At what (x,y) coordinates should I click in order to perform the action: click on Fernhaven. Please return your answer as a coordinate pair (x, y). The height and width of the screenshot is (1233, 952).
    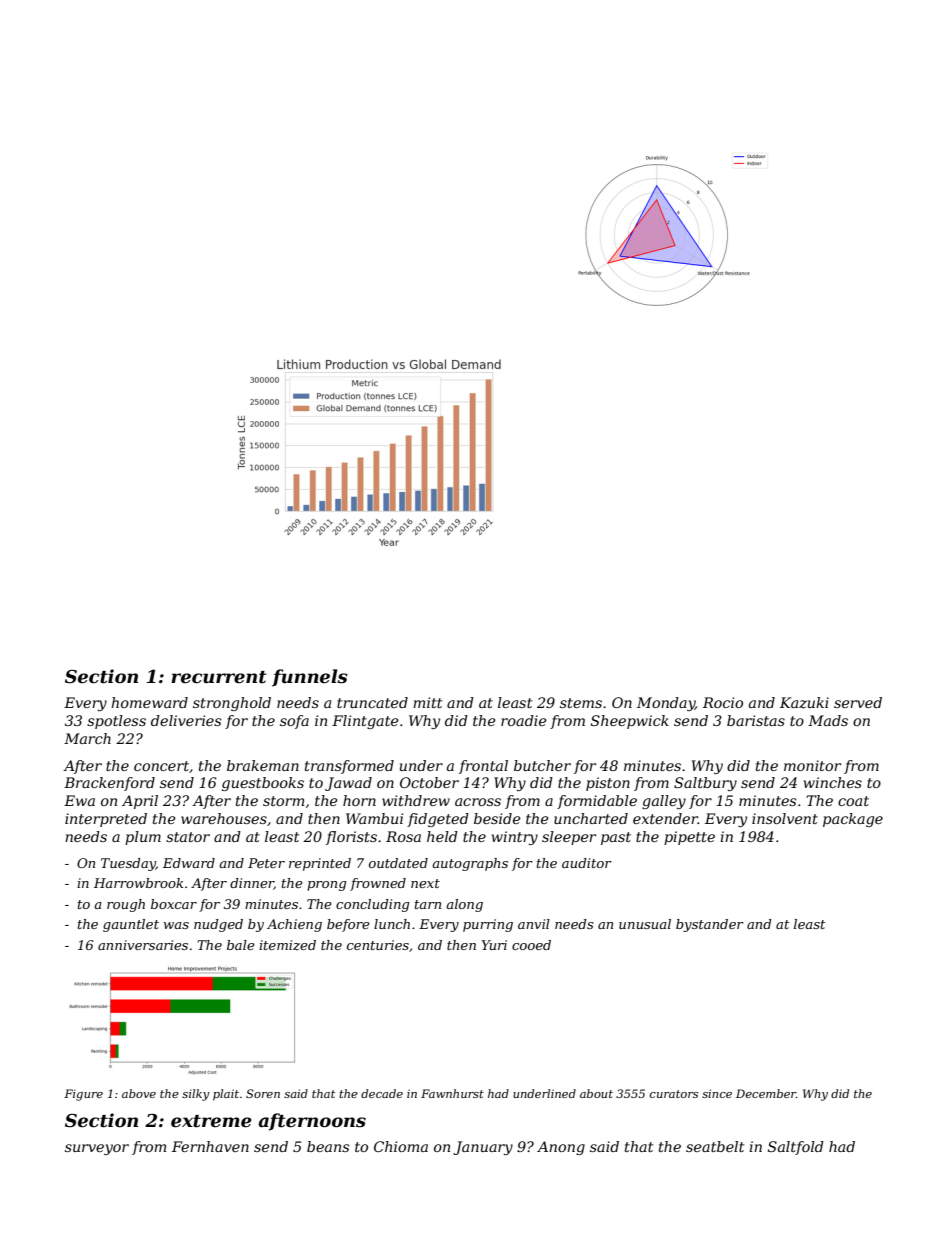
    Looking at the image, I should click on (210, 1146).
